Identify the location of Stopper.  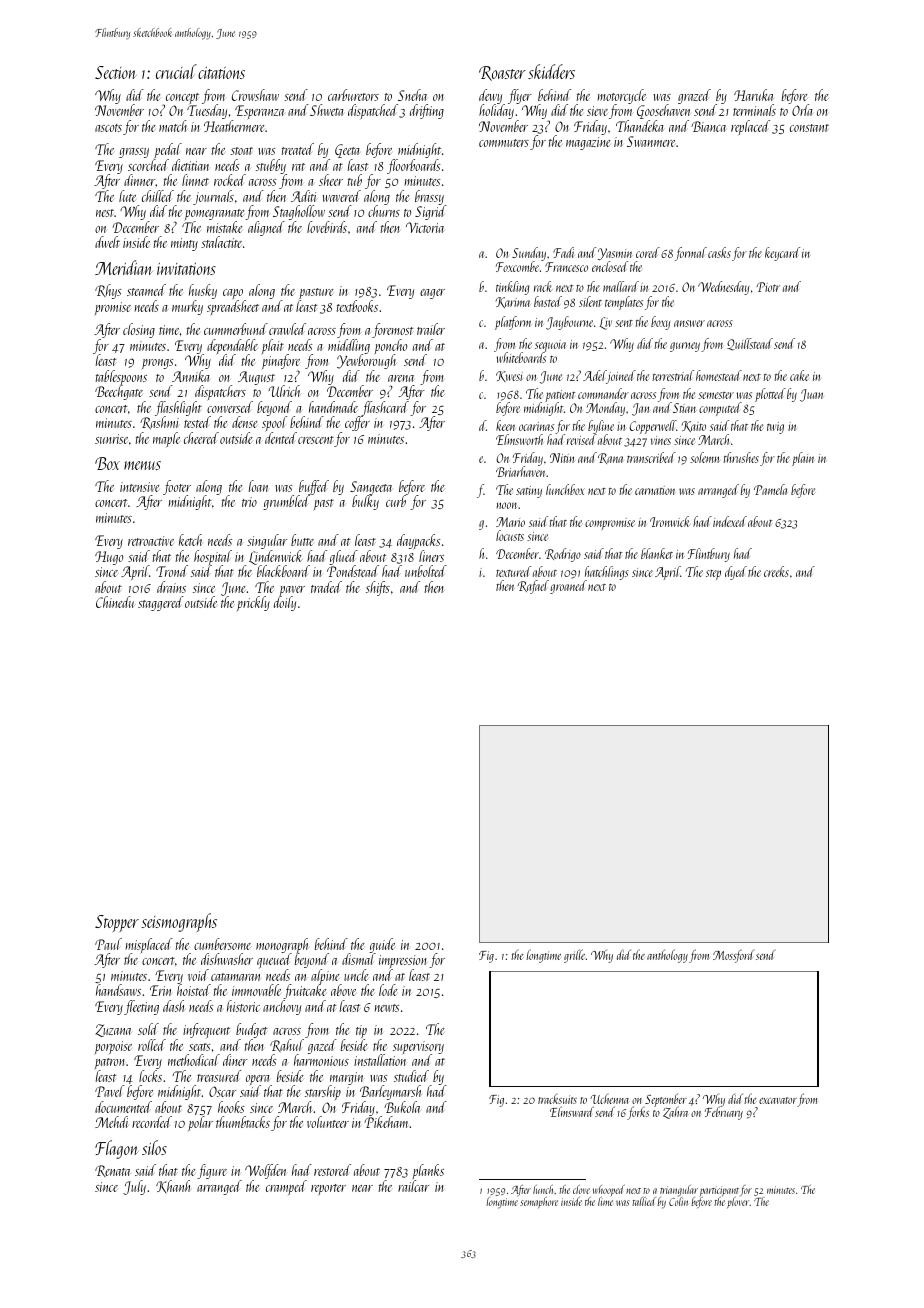
(117, 923).
